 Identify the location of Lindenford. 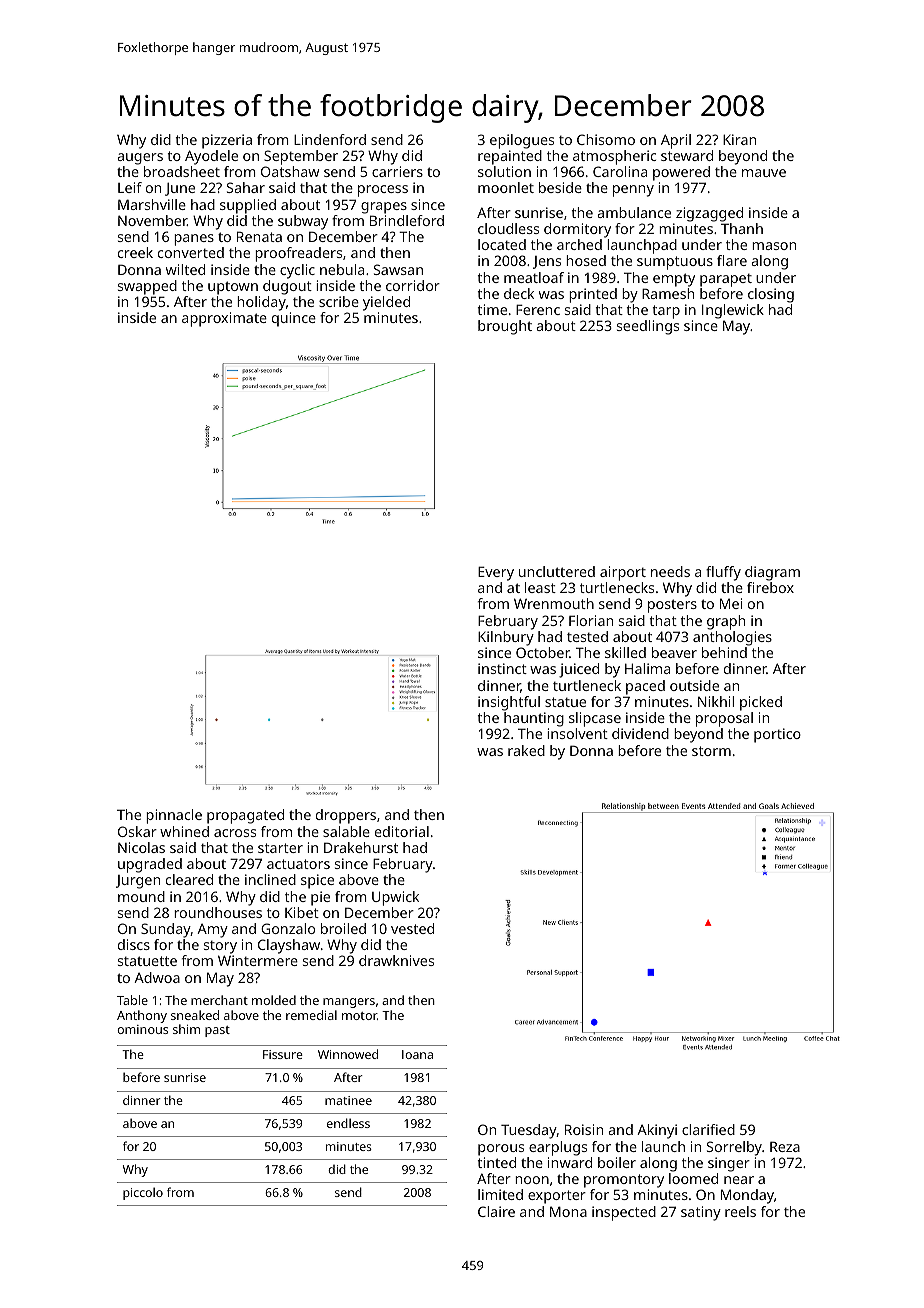
(330, 139).
